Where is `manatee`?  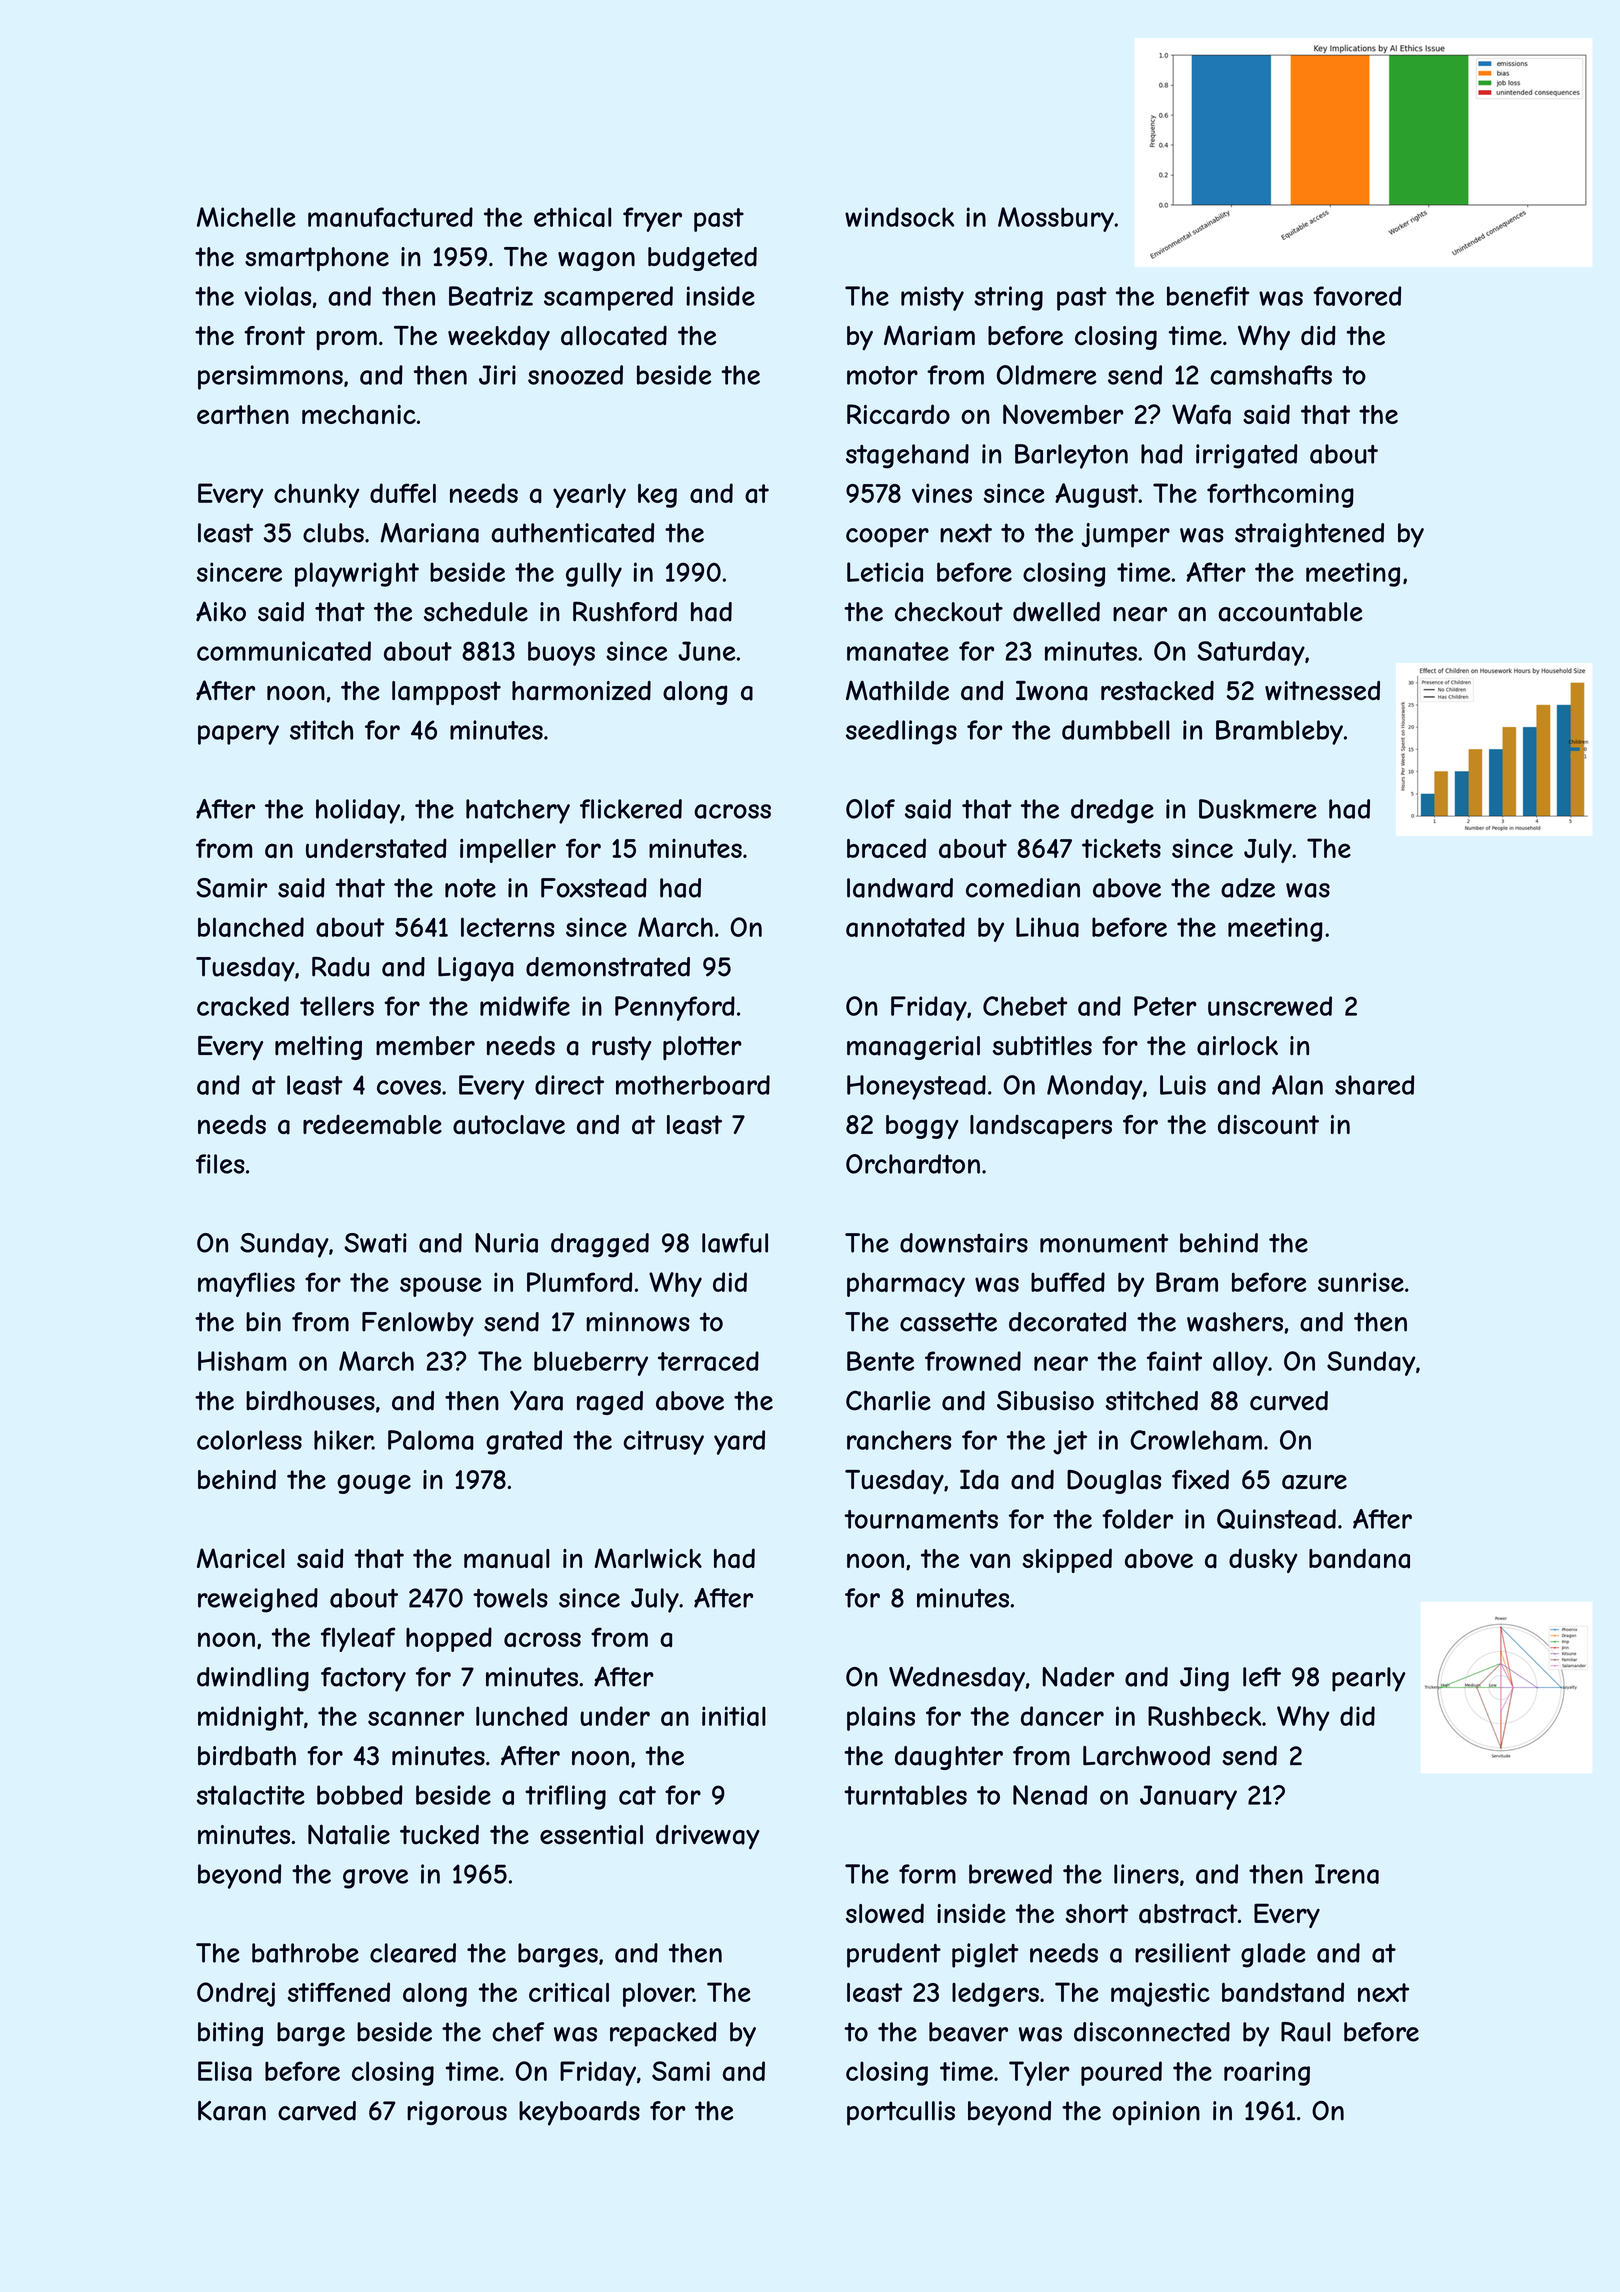 manatee is located at coordinates (898, 651).
